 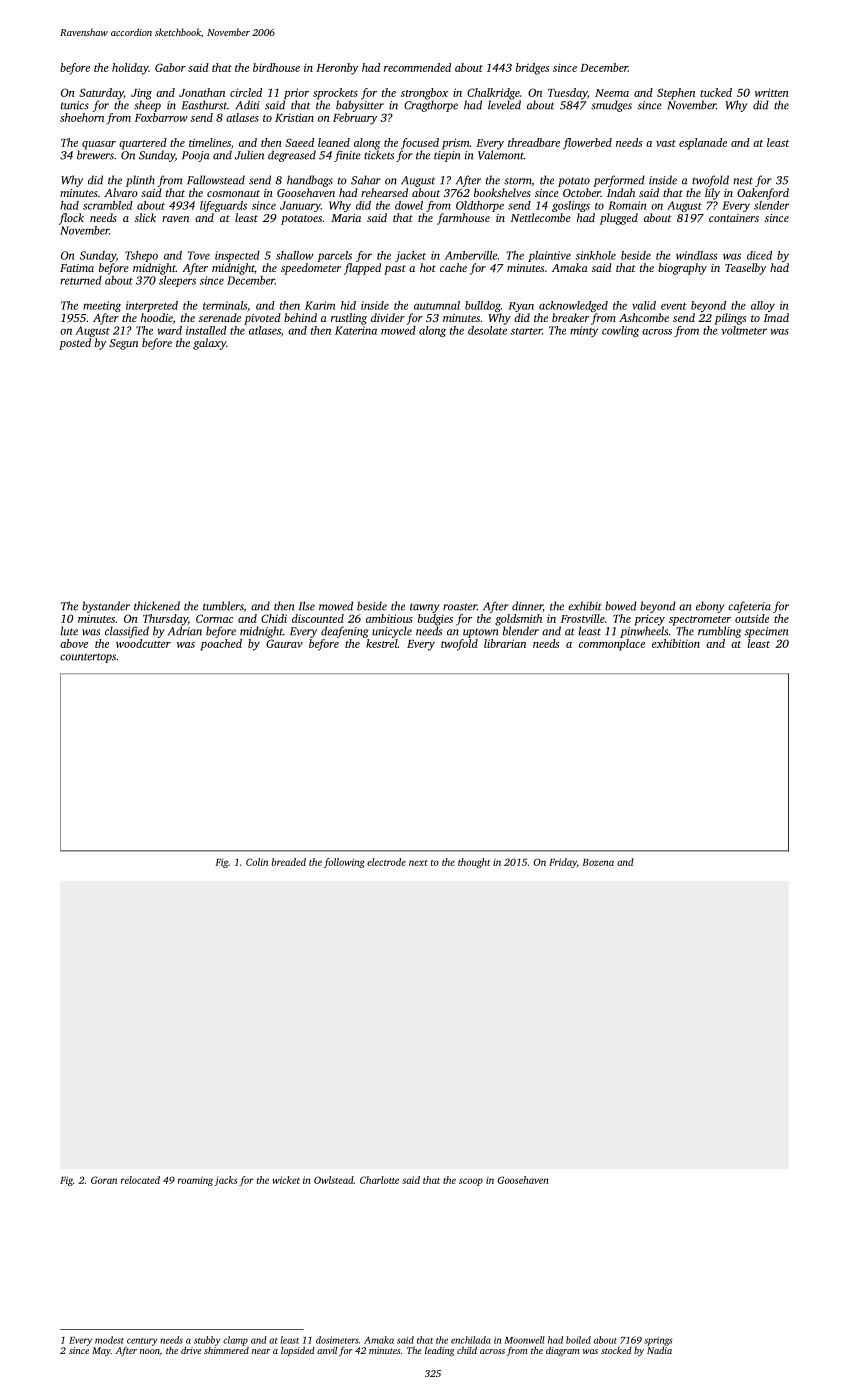 What do you see at coordinates (612, 93) in the page?
I see `Neema` at bounding box center [612, 93].
